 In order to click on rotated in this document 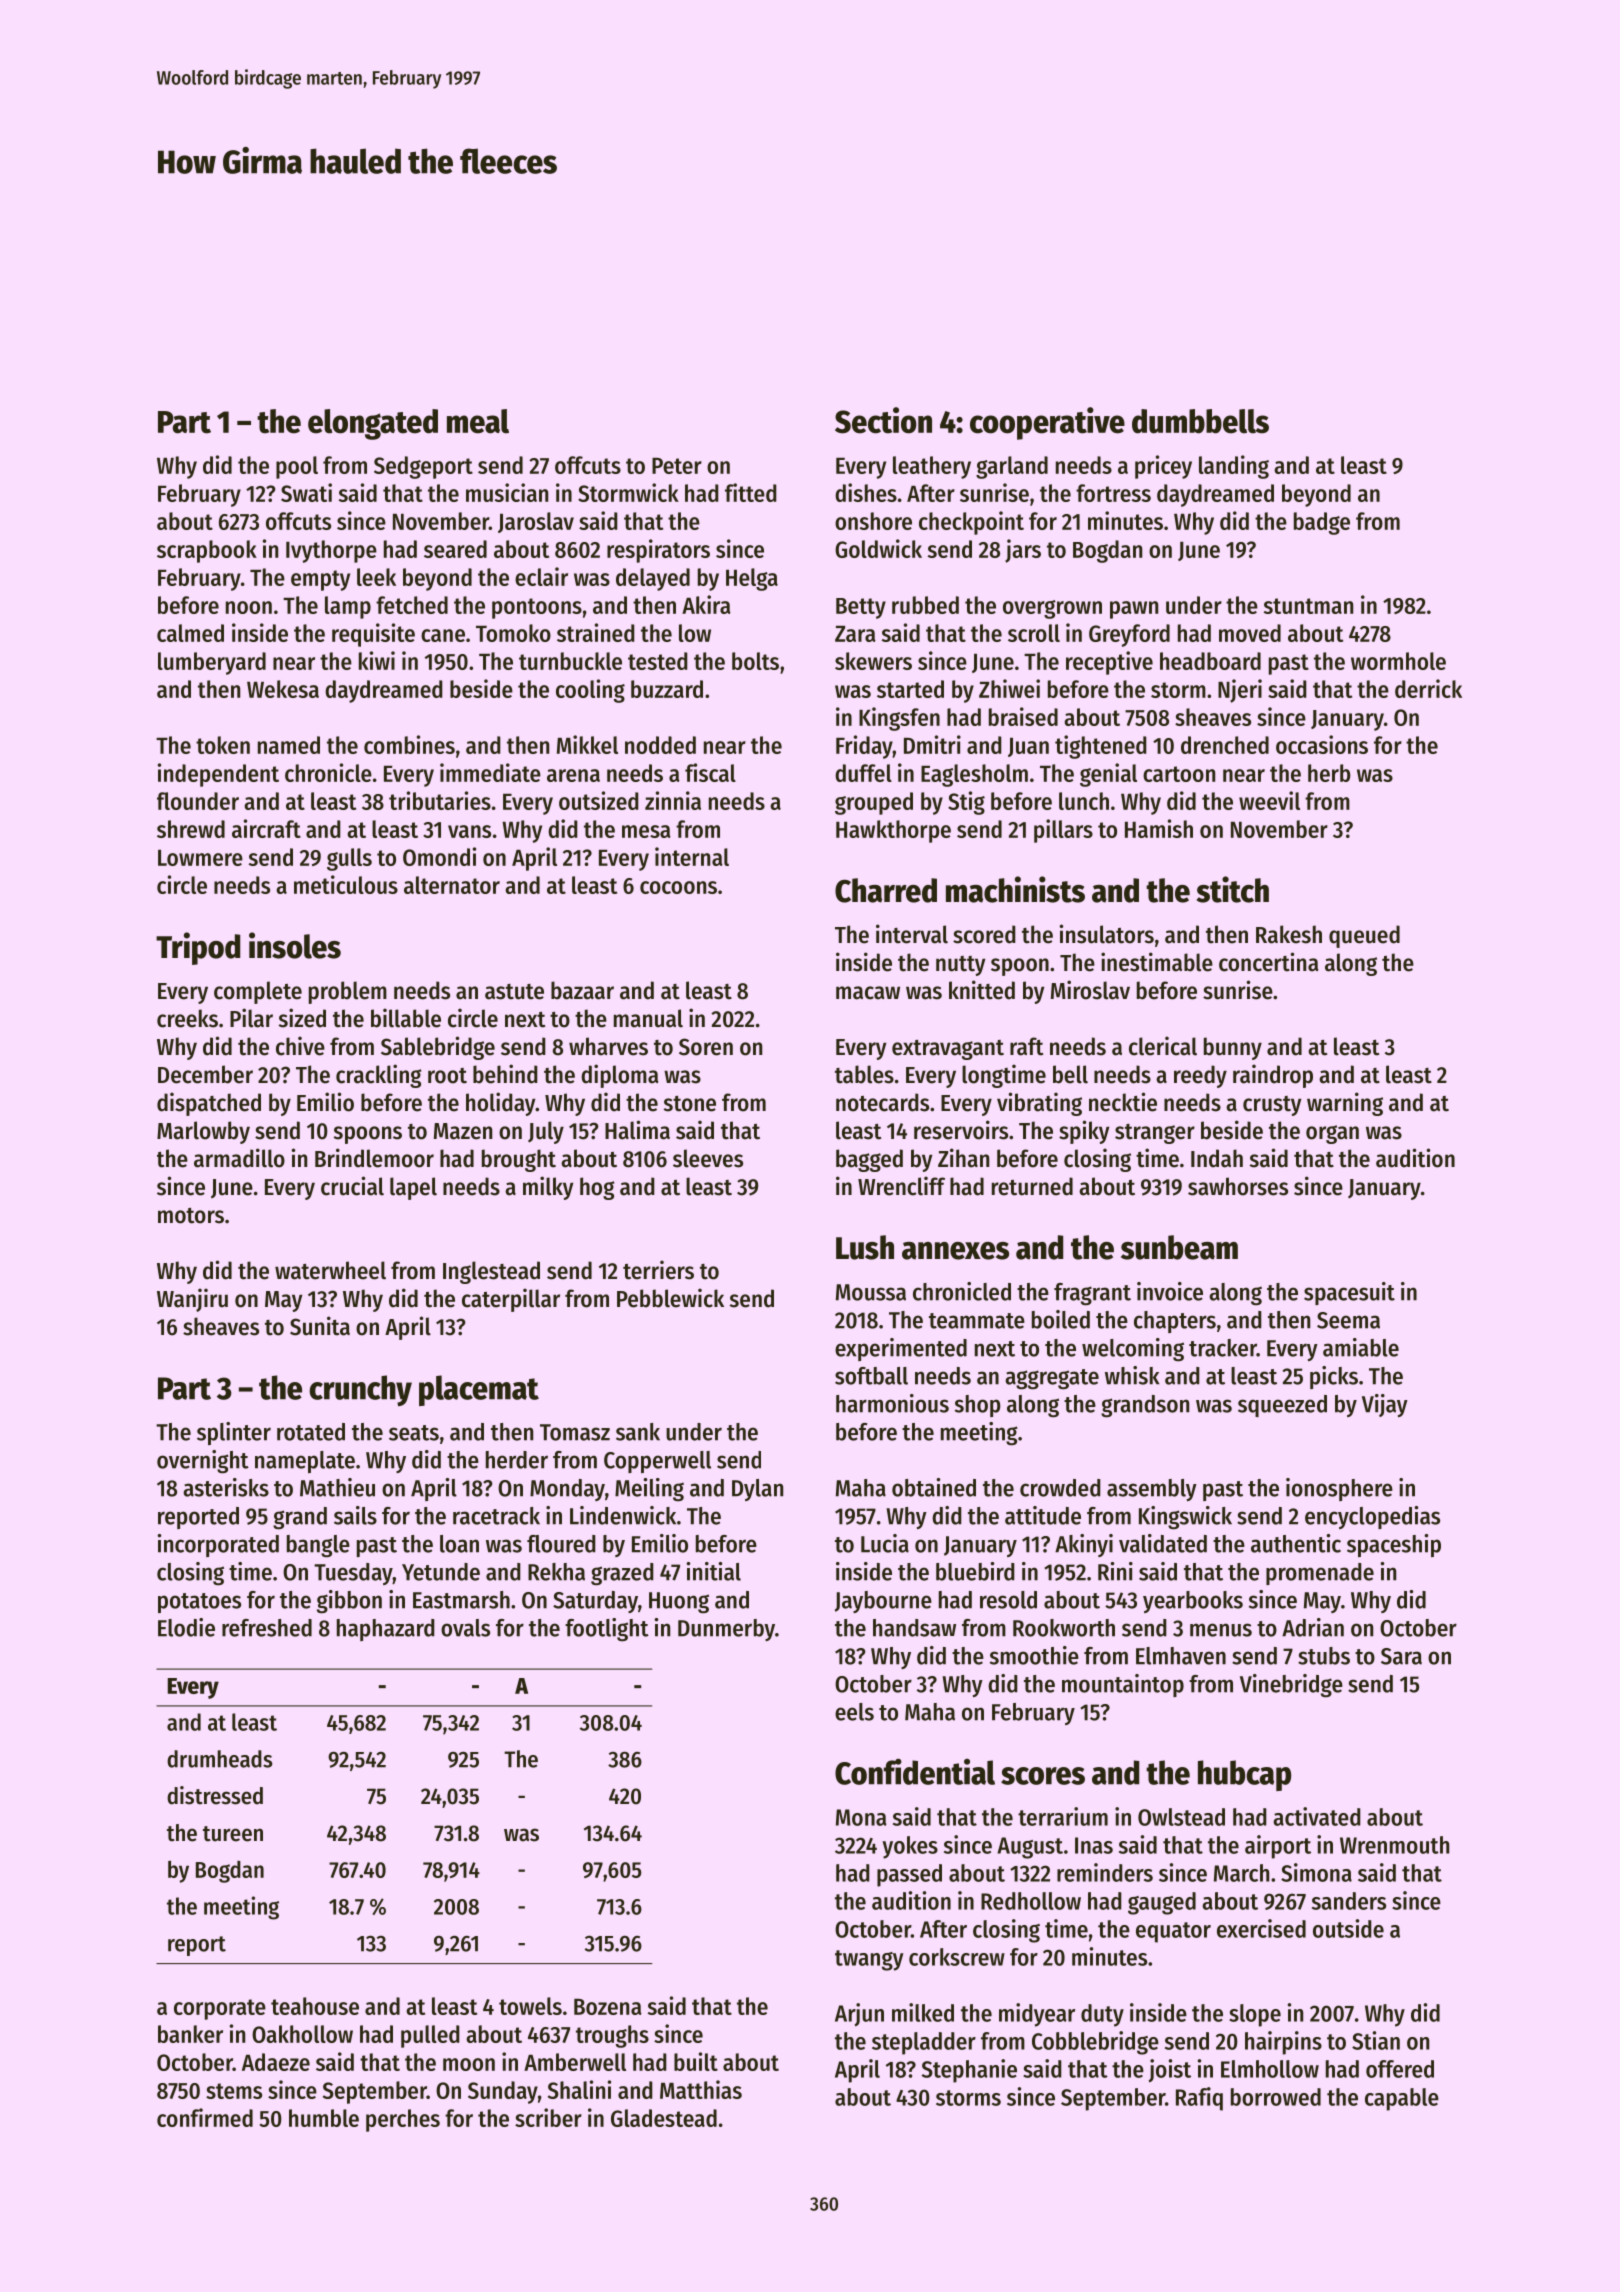, I will do `click(311, 1432)`.
